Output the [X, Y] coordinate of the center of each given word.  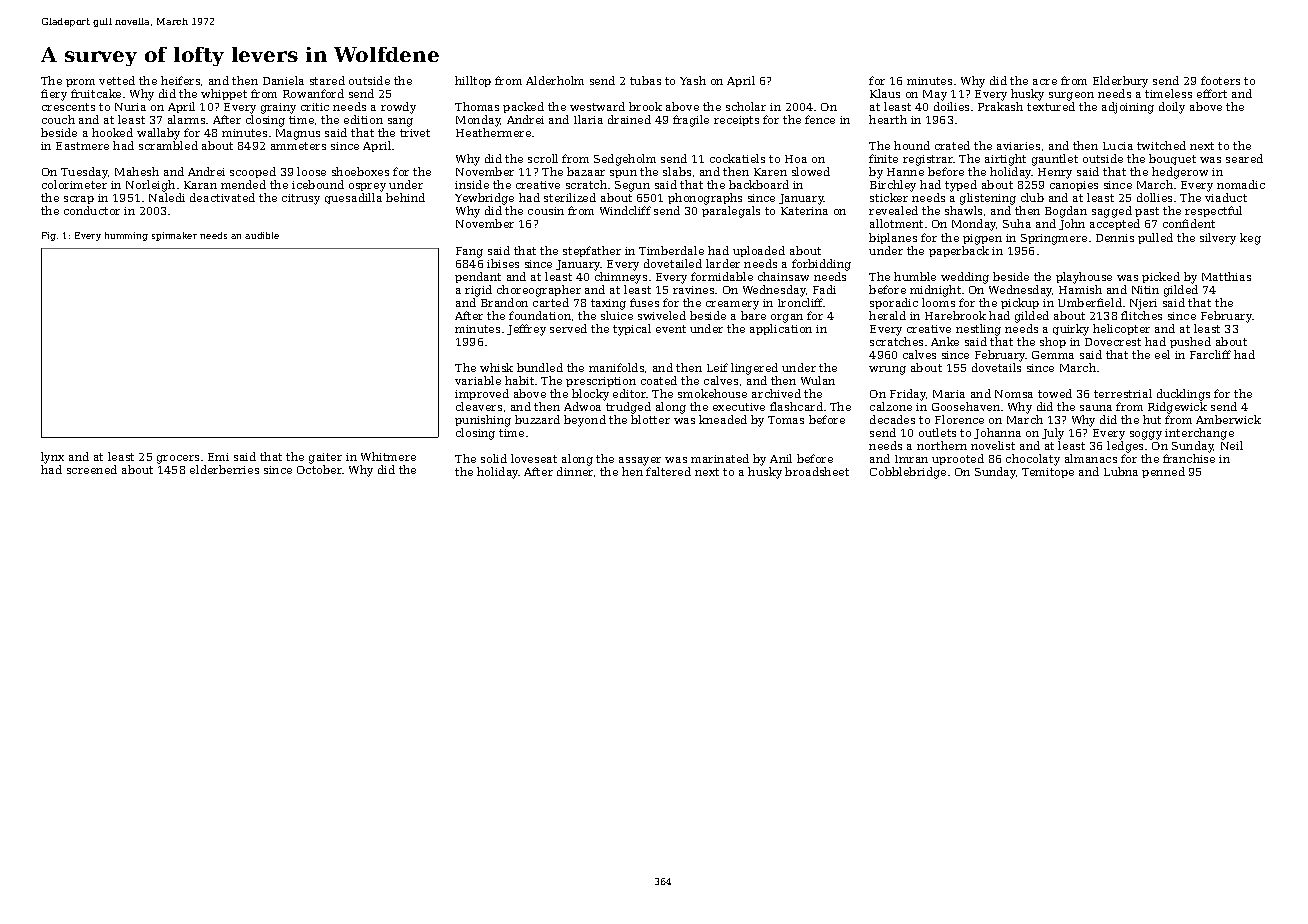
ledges [1125, 447]
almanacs [1091, 458]
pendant [478, 277]
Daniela [283, 80]
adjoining [1128, 108]
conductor [92, 210]
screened [92, 469]
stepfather [592, 251]
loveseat [534, 458]
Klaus [885, 93]
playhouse [1084, 278]
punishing [483, 421]
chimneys [621, 278]
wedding [965, 278]
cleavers [479, 406]
